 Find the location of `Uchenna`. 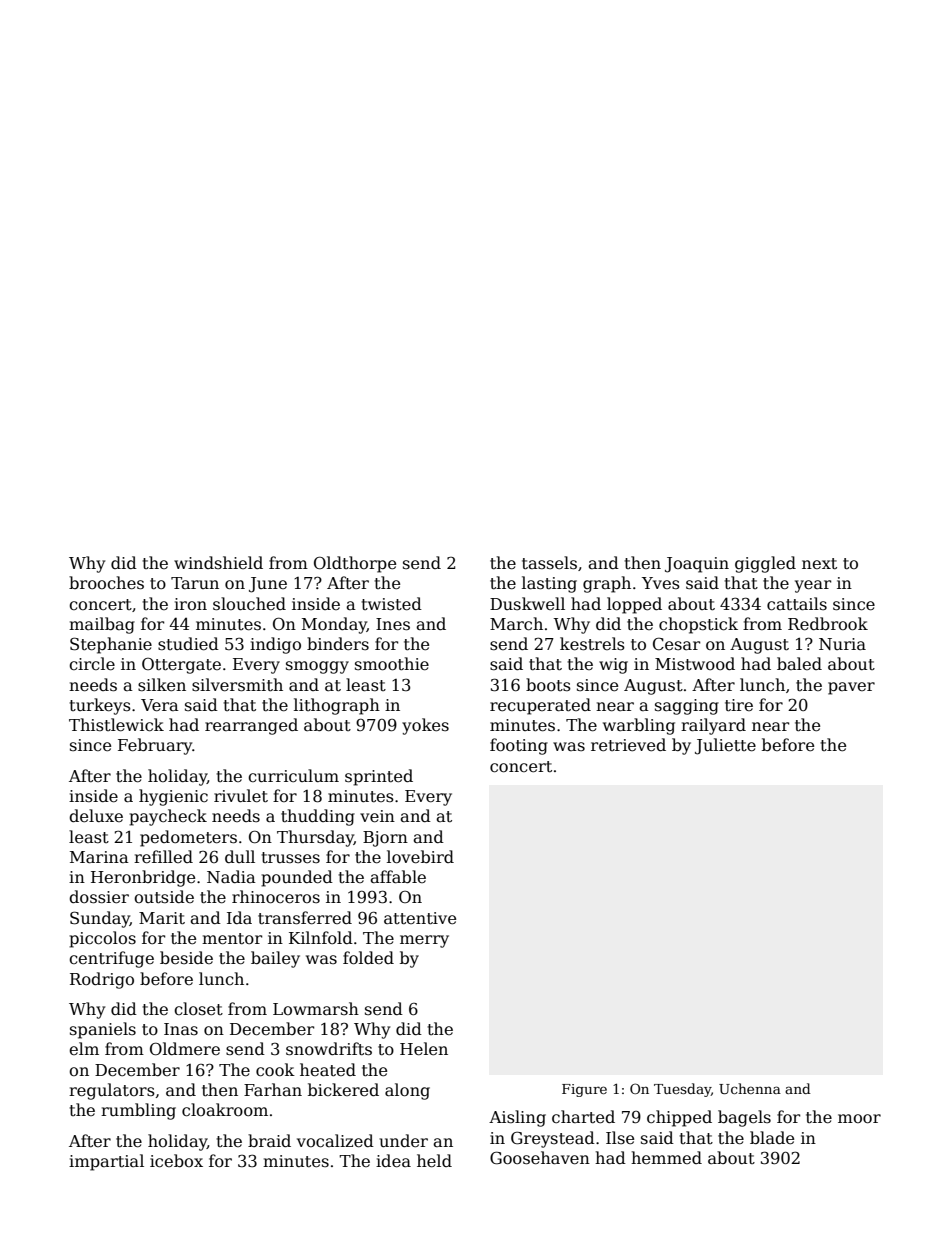

Uchenna is located at coordinates (750, 1088).
